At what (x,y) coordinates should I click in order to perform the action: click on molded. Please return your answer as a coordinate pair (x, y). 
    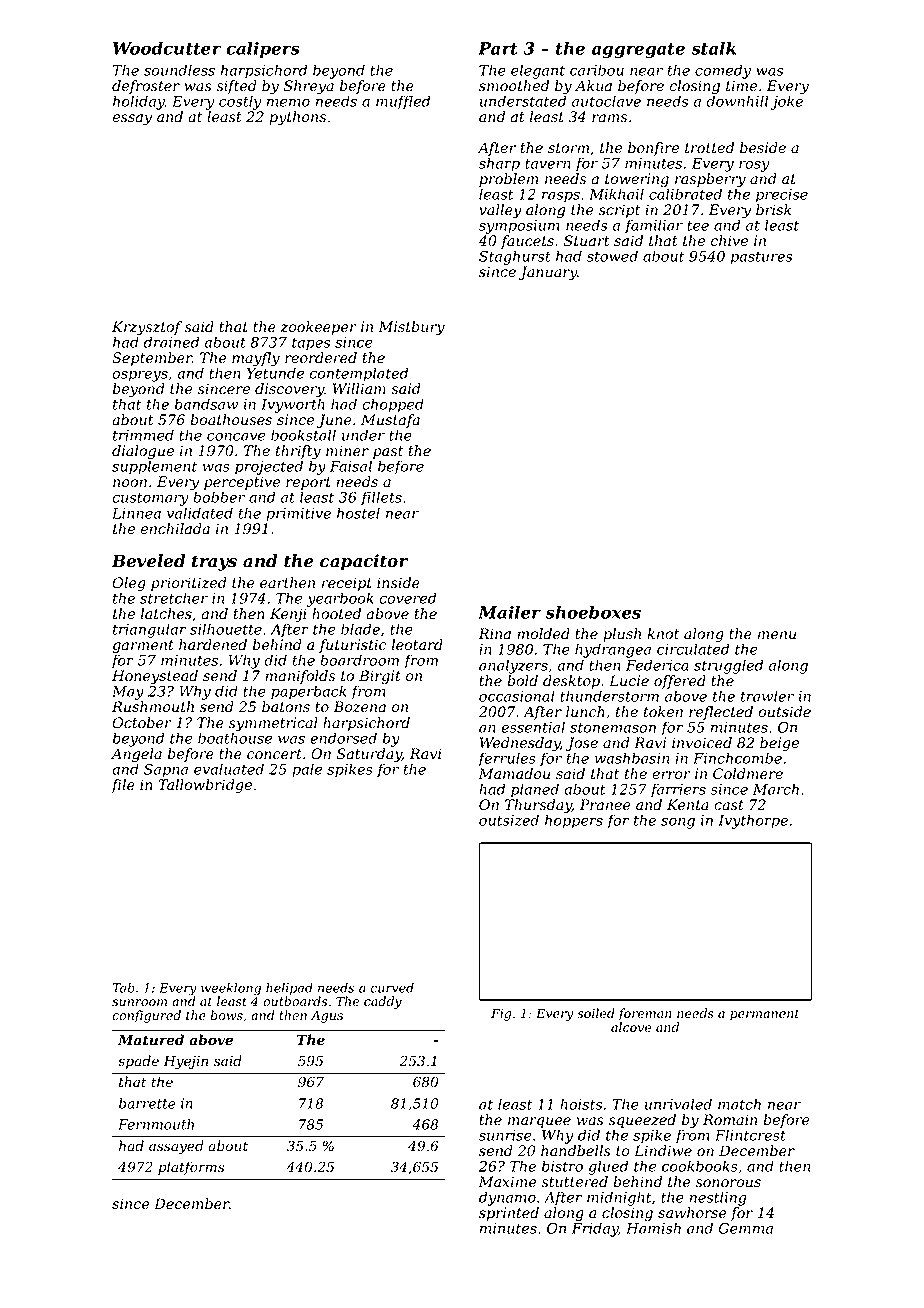
    Looking at the image, I should click on (543, 634).
